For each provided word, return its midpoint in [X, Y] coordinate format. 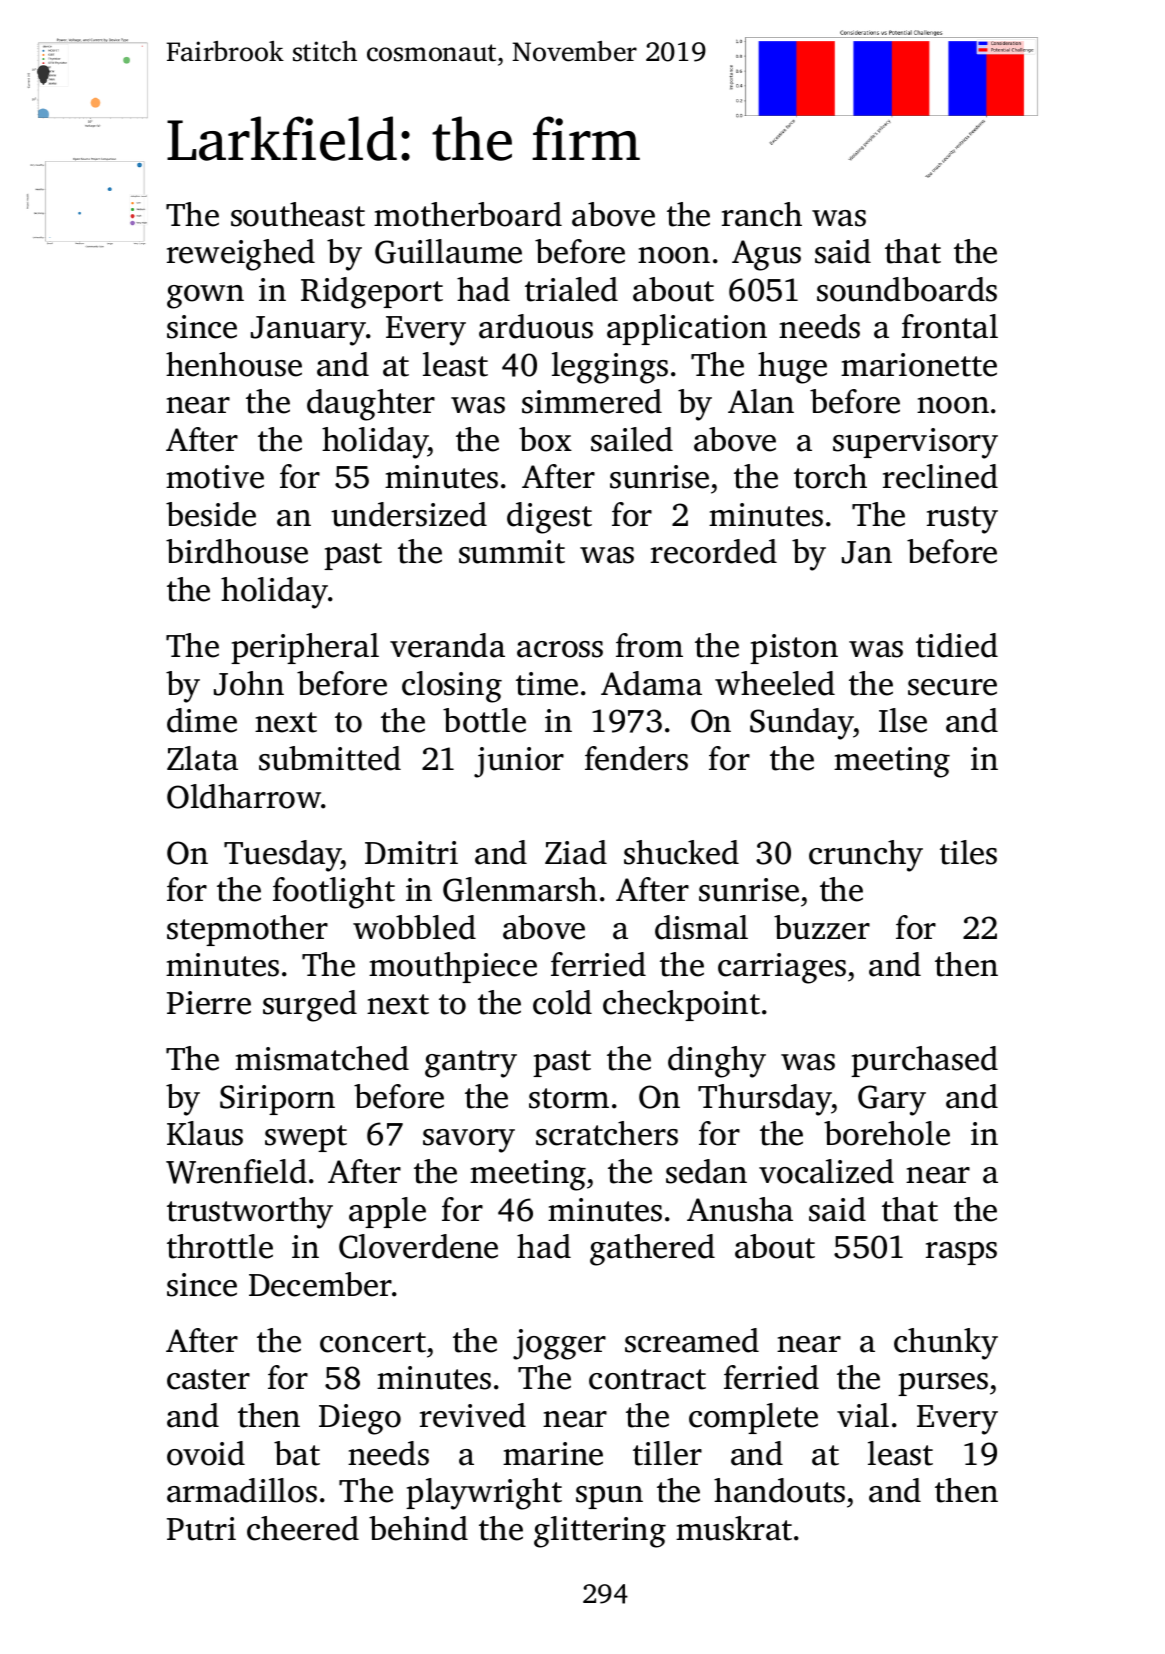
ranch [762, 214]
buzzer [822, 927]
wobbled [414, 927]
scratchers [607, 1133]
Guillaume [448, 251]
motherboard [468, 214]
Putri [201, 1529]
